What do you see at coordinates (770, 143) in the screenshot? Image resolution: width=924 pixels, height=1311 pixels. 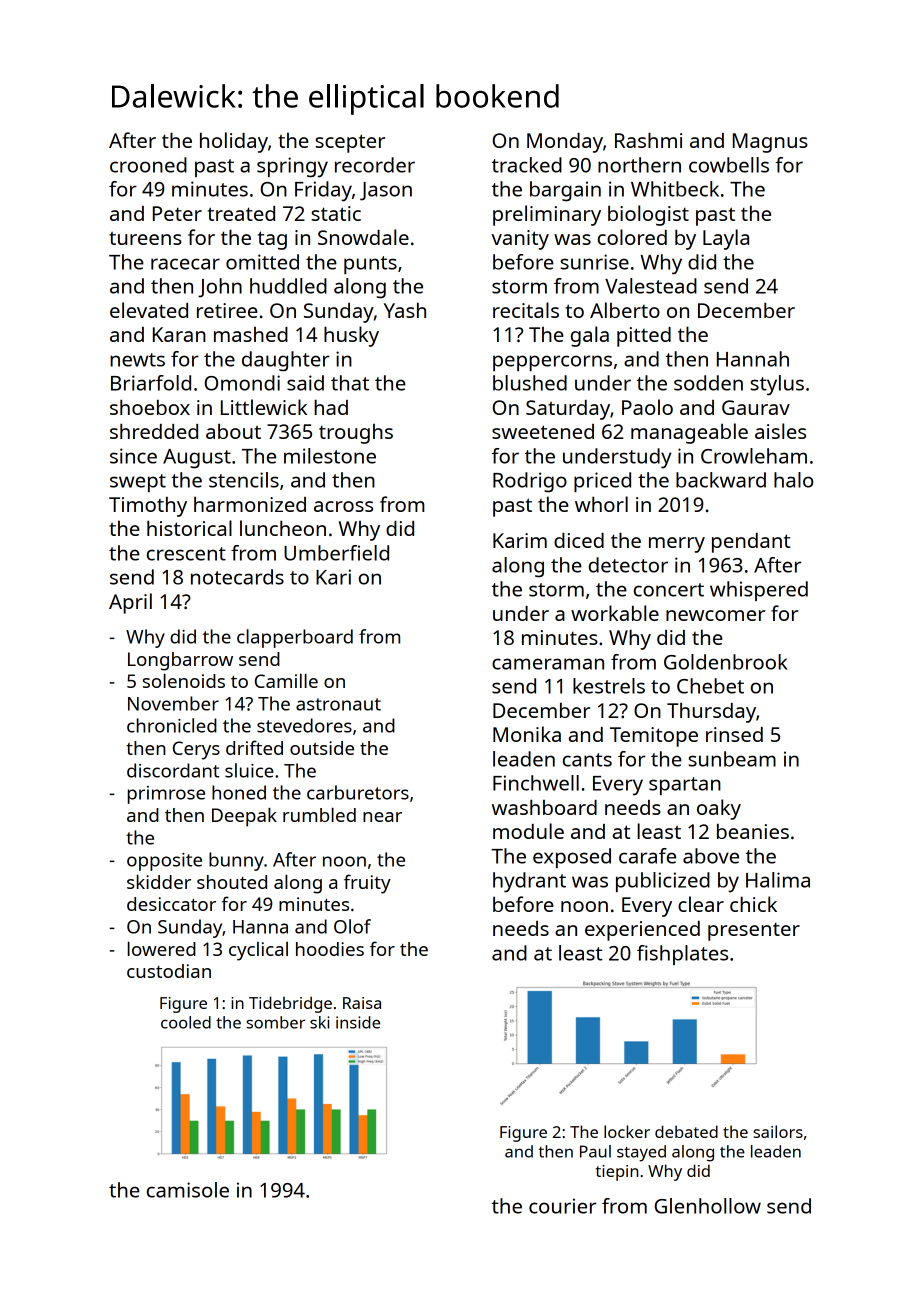 I see `Magnus` at bounding box center [770, 143].
